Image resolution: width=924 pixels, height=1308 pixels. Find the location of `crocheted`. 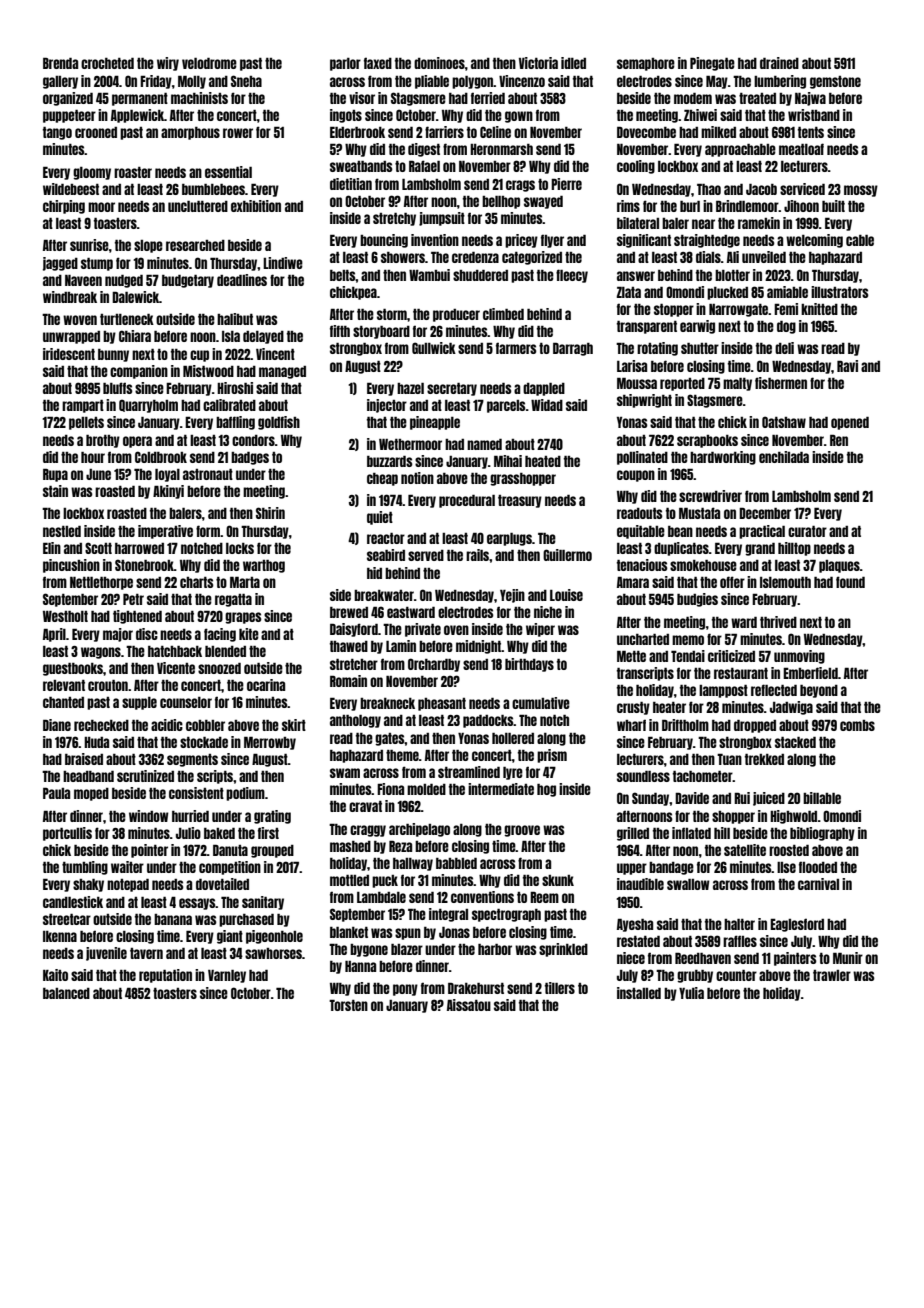

crocheted is located at coordinates (107, 63).
